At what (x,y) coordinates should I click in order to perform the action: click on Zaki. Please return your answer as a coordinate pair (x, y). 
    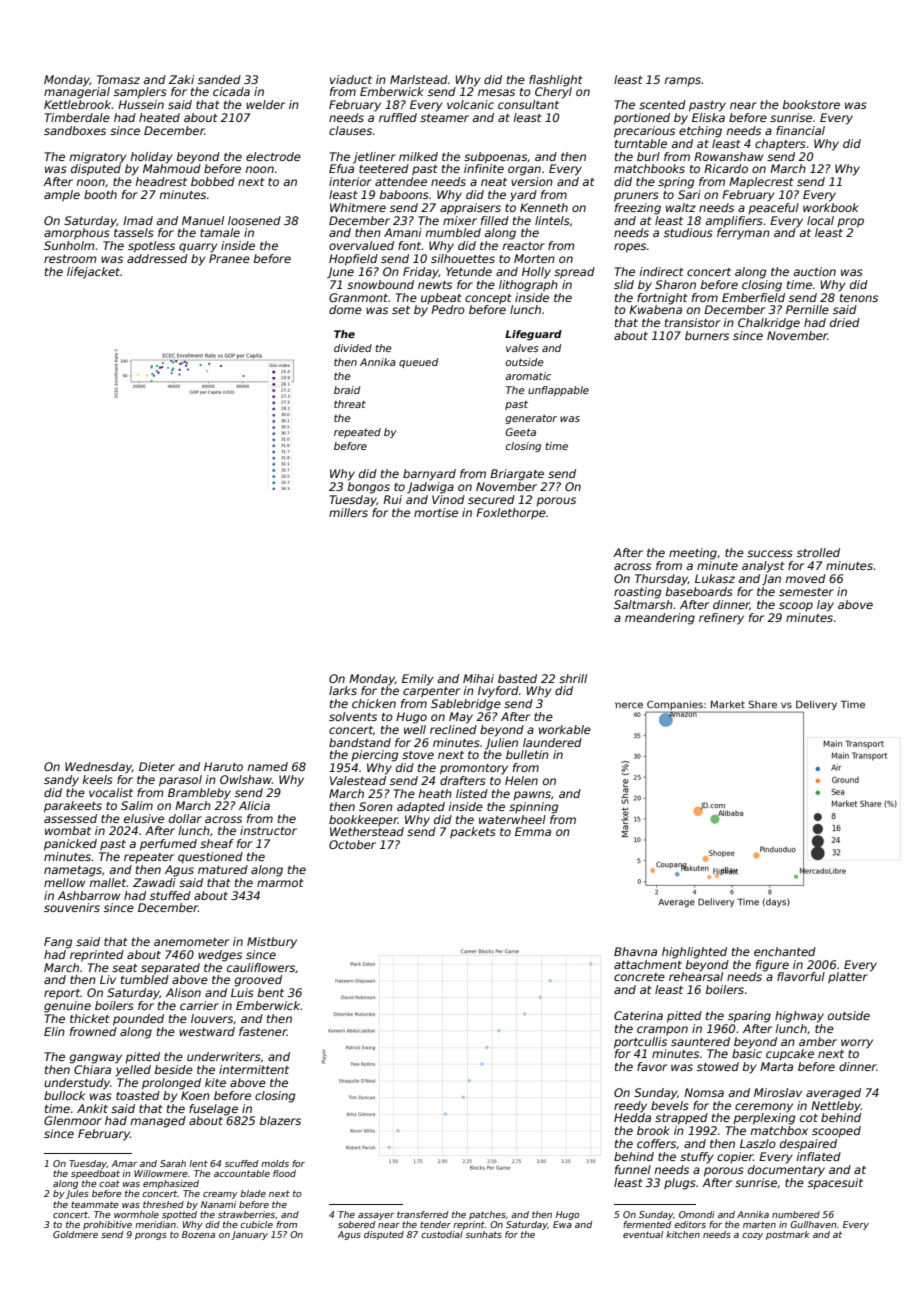
    Looking at the image, I should click on (181, 79).
